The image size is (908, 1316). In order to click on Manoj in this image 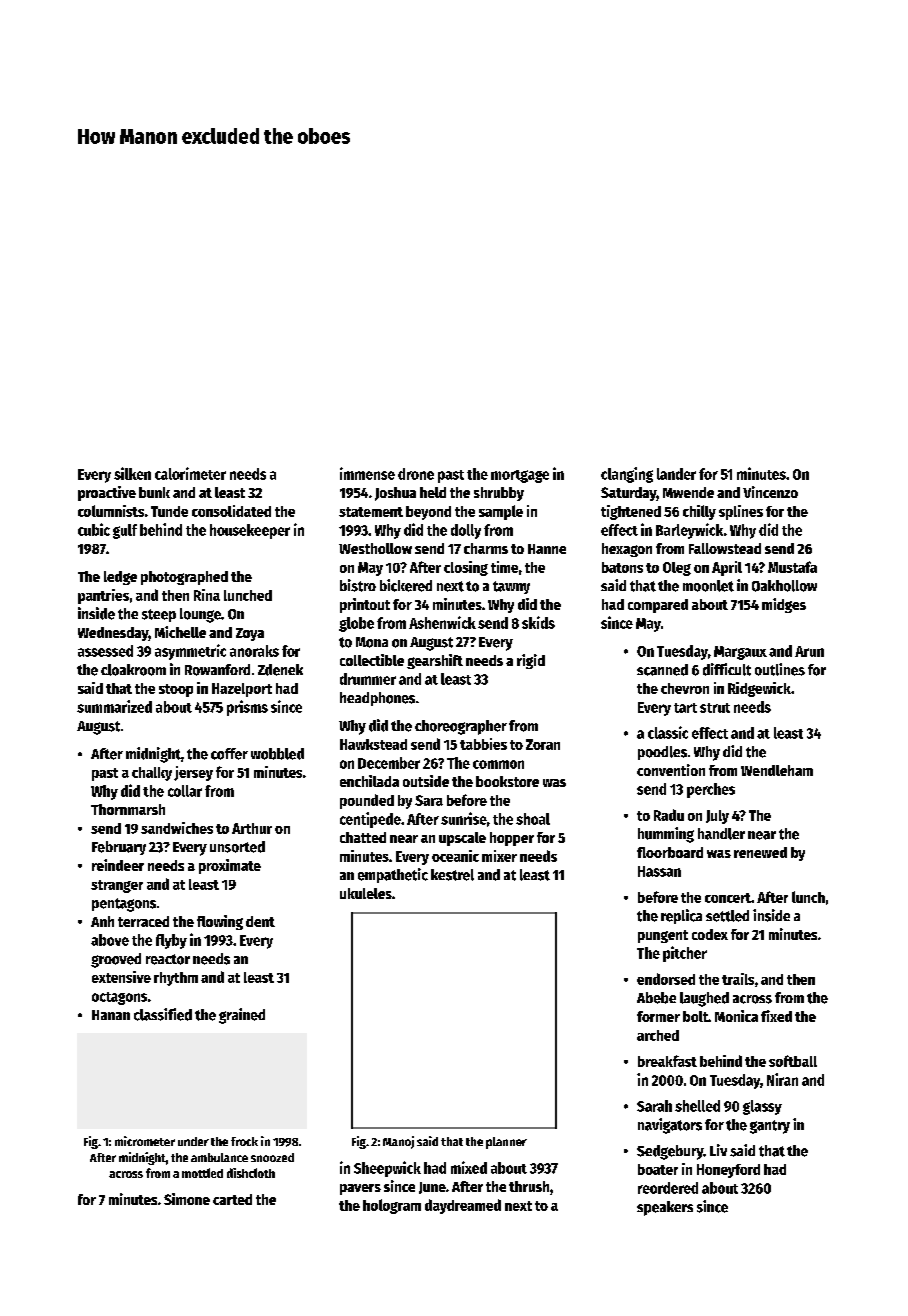, I will do `click(398, 1142)`.
